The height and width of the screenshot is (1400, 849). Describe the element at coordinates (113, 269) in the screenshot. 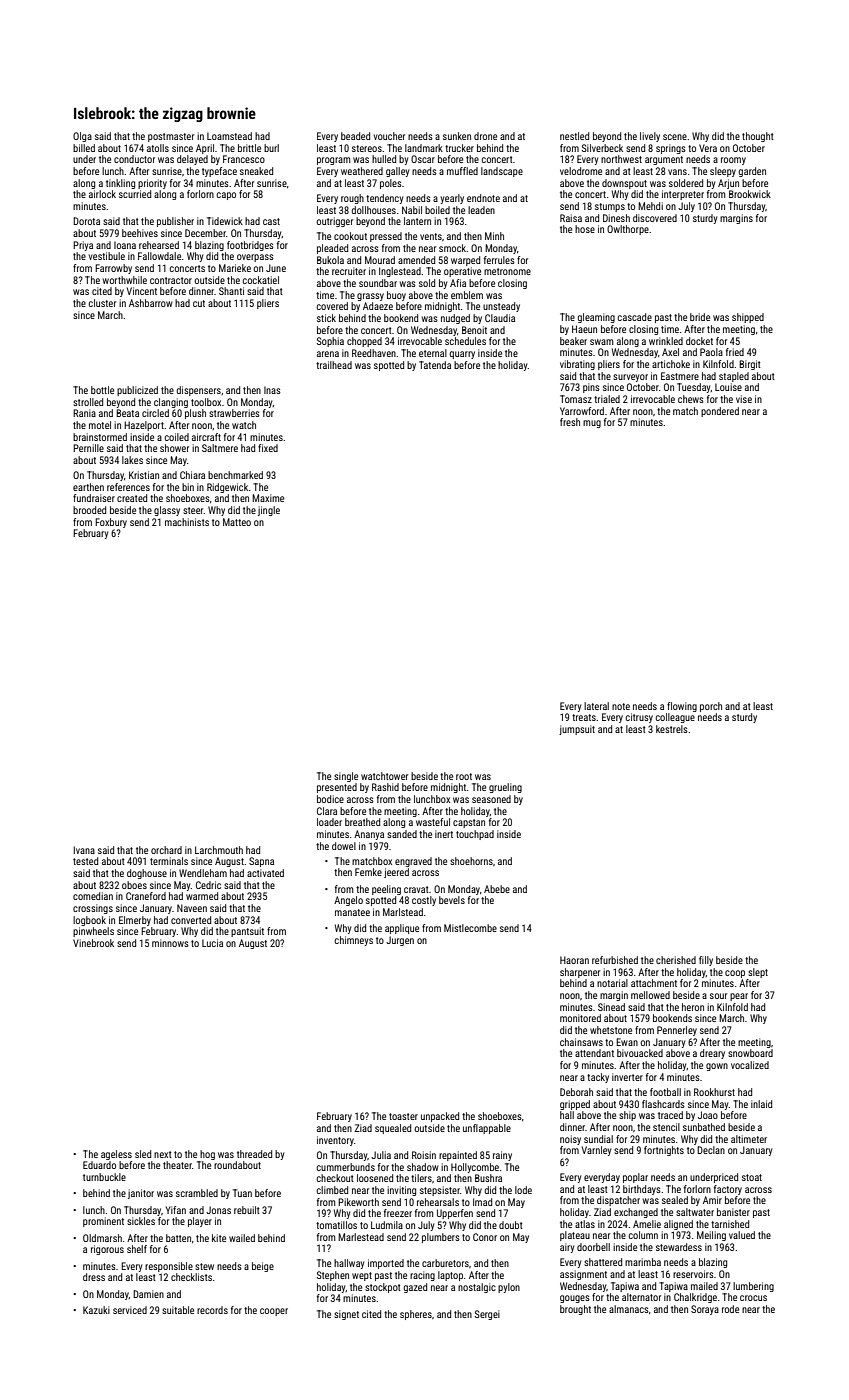

I see `Farrowby` at that location.
